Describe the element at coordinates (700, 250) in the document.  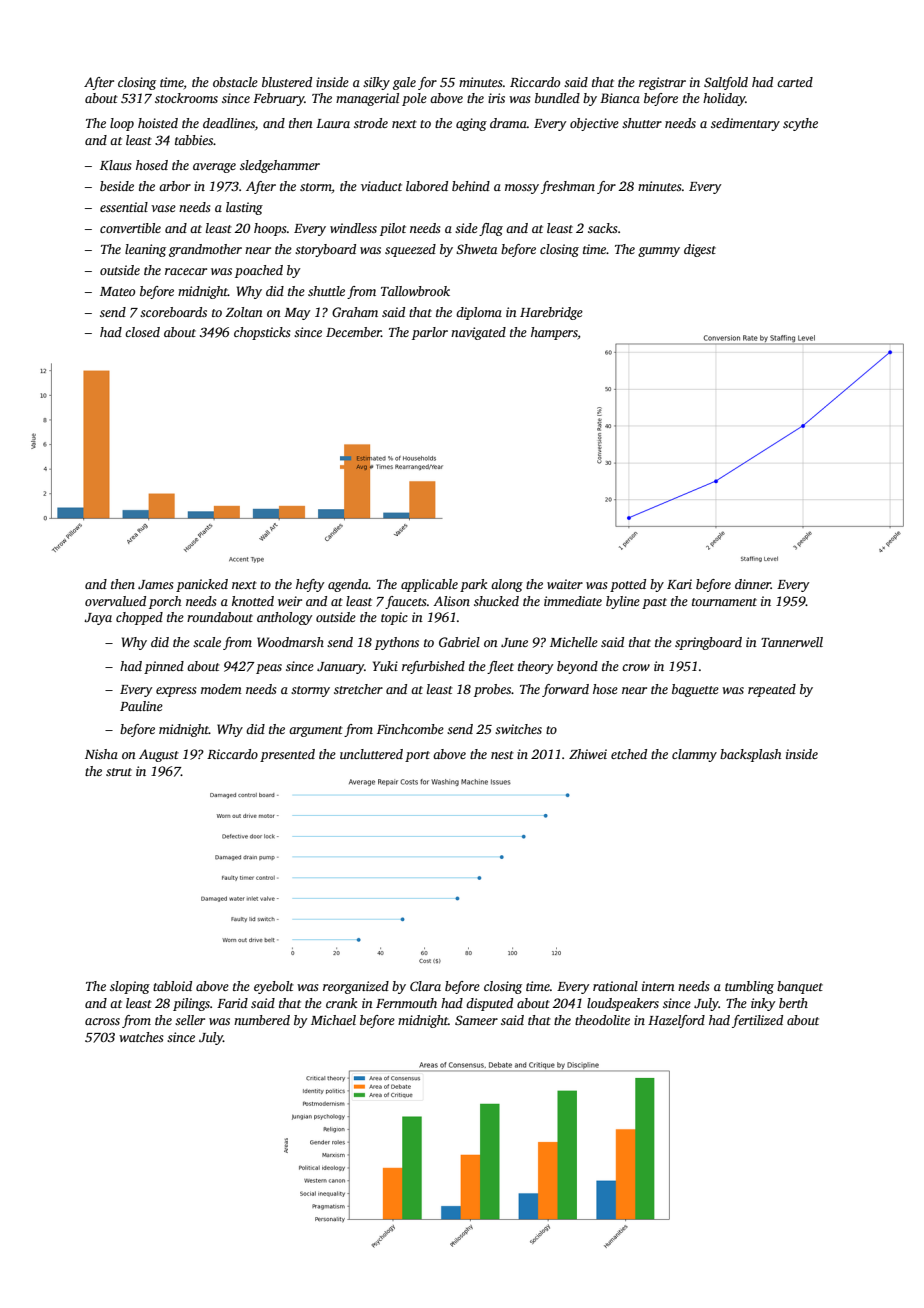
I see `digest` at that location.
